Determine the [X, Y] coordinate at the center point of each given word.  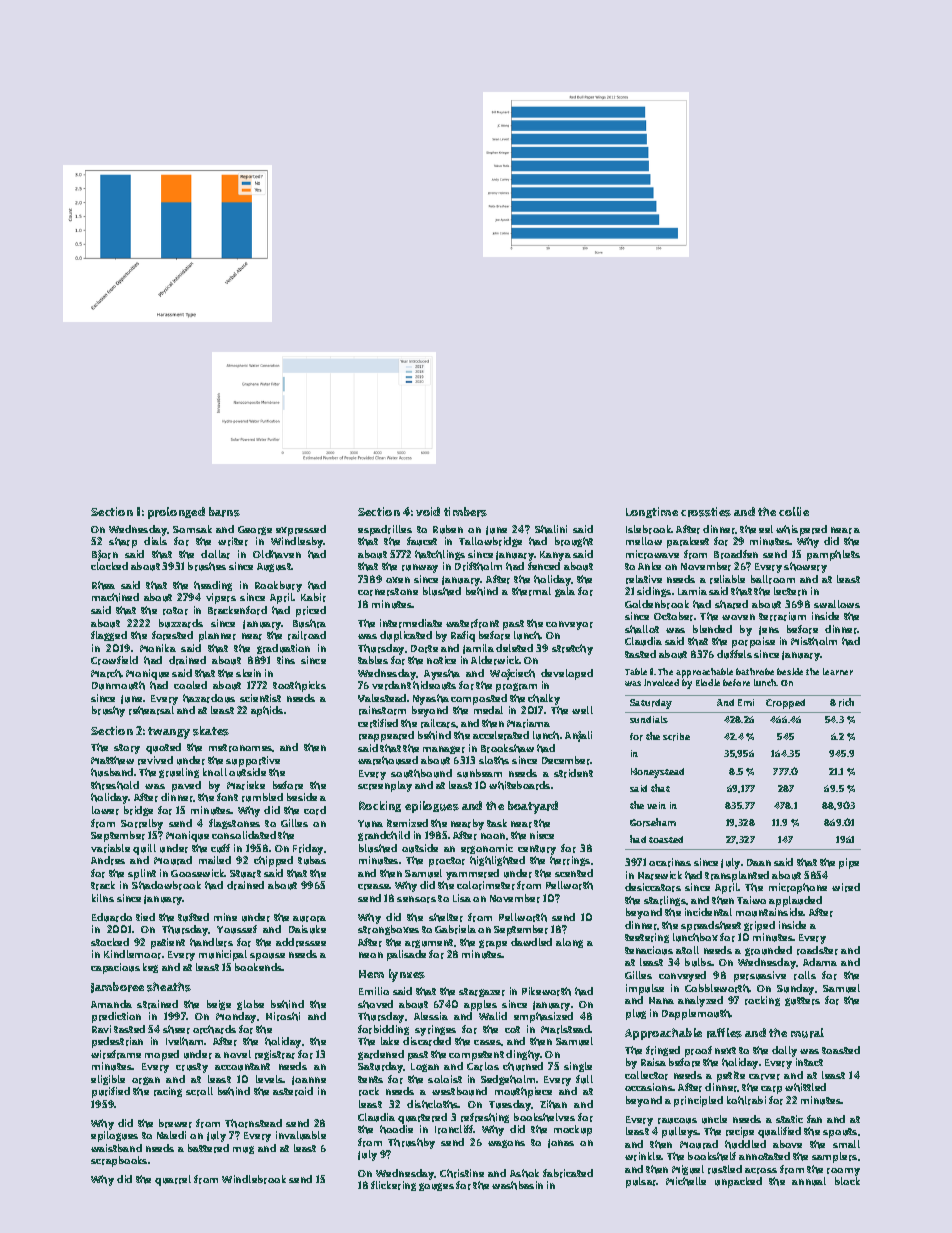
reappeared [386, 736]
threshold [115, 785]
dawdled [531, 942]
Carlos [483, 1066]
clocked [109, 566]
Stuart [245, 874]
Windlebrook [254, 1179]
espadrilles [385, 530]
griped [759, 926]
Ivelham [185, 1041]
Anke [649, 566]
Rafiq [463, 636]
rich [846, 702]
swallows [837, 604]
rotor [175, 611]
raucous [677, 1121]
